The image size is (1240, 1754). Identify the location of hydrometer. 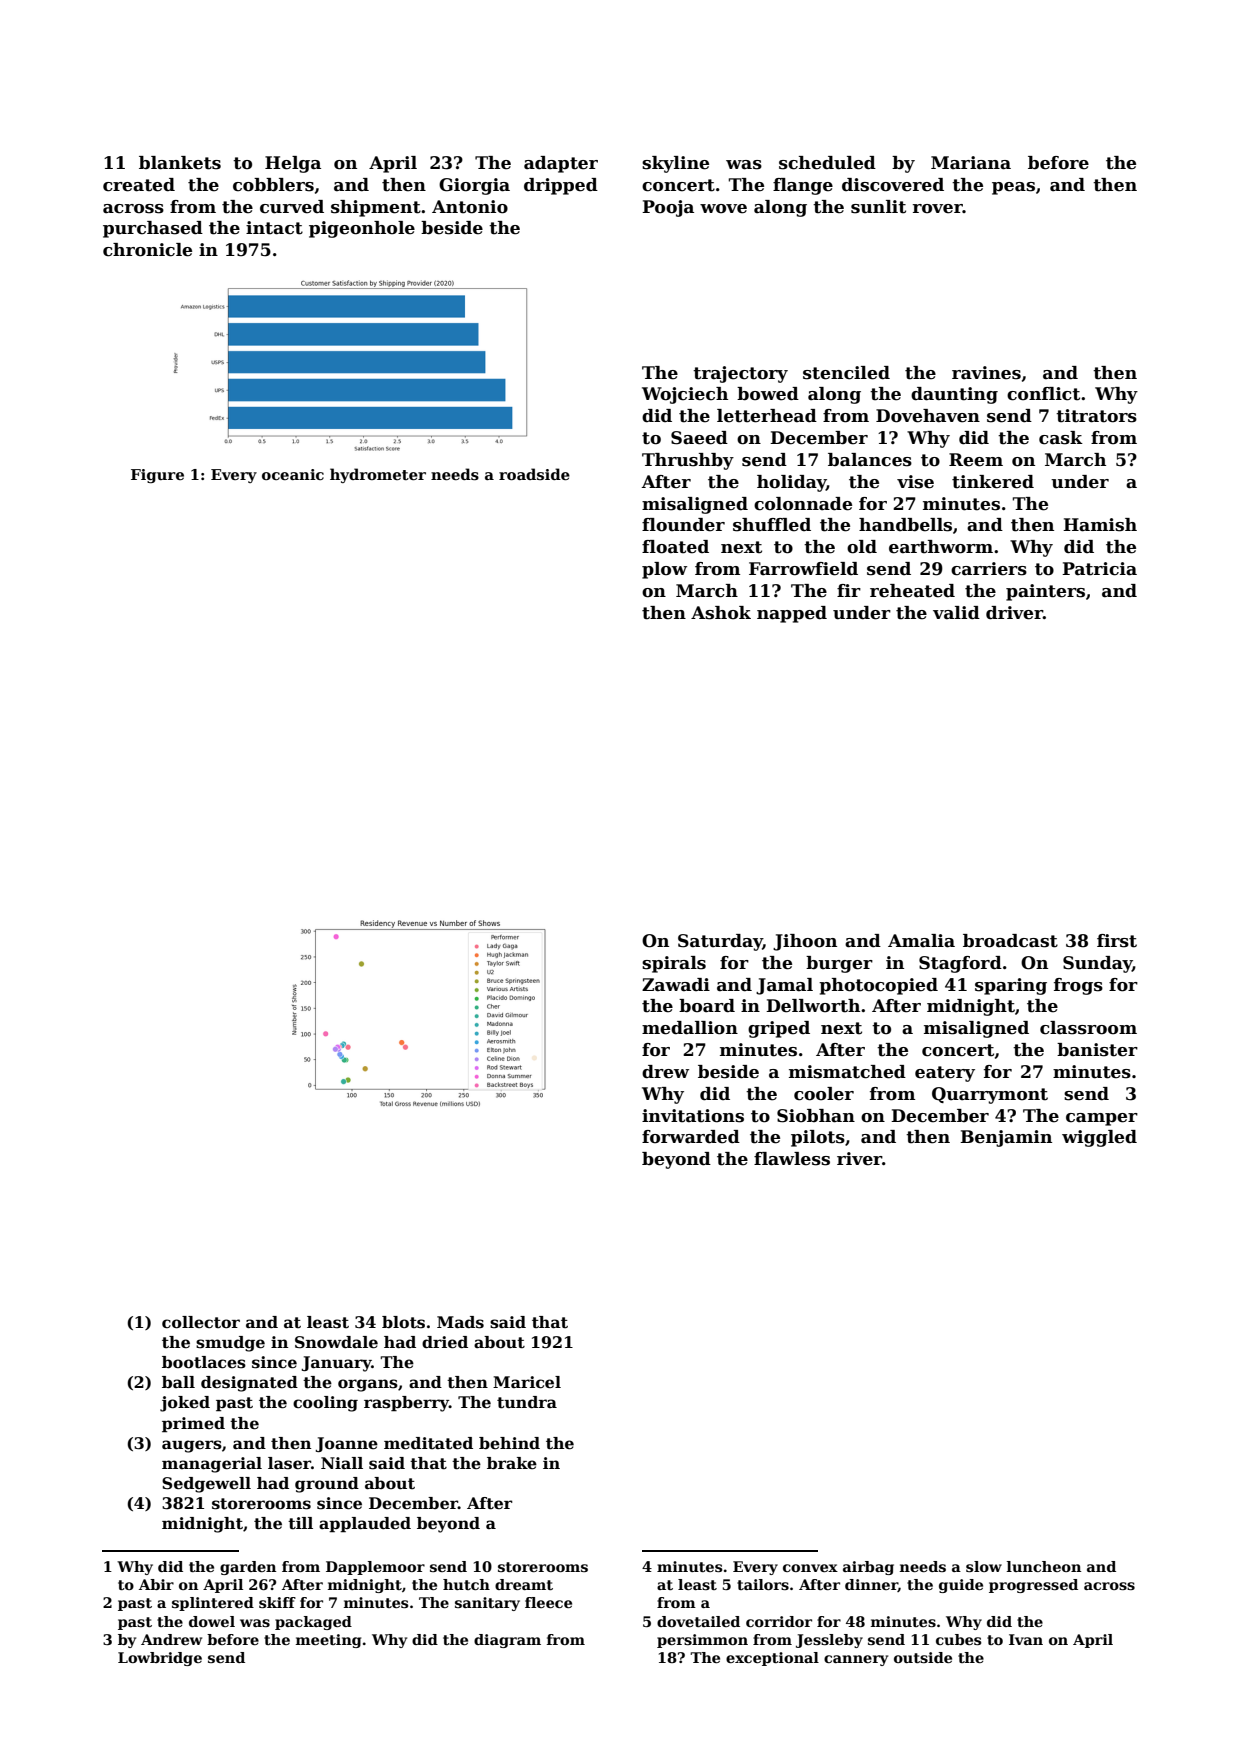
(378, 475).
